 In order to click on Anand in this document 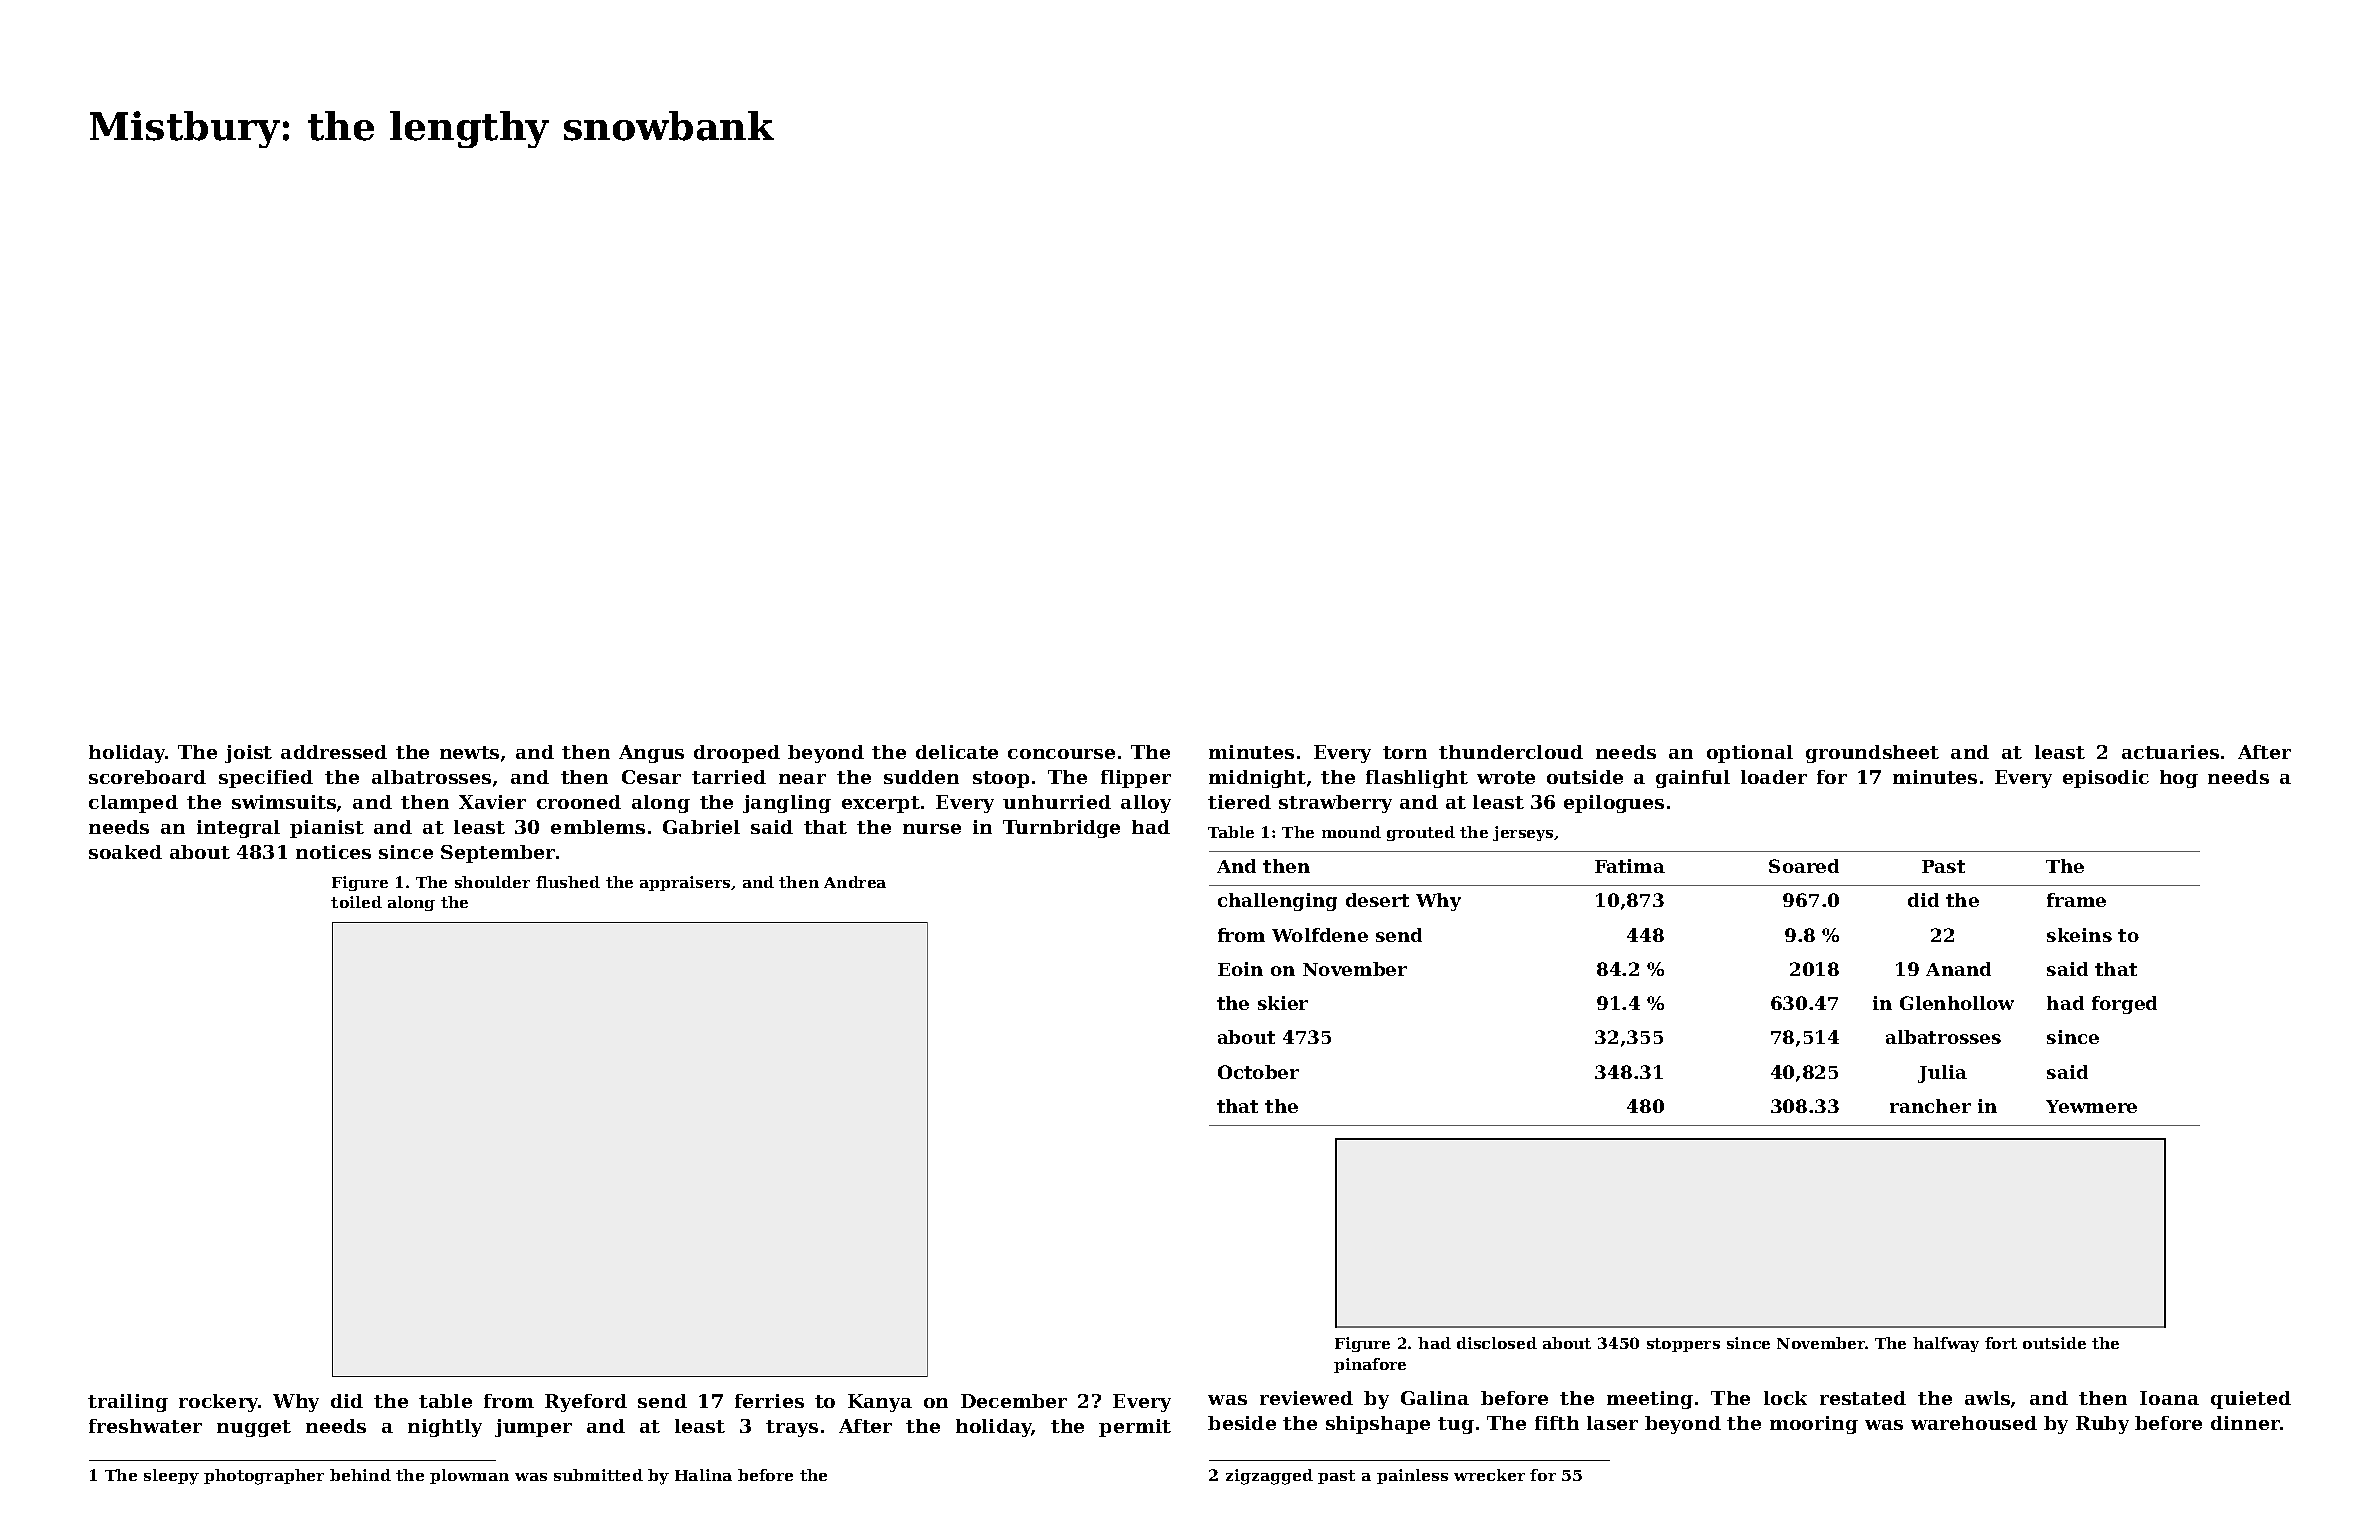, I will do `click(1958, 969)`.
